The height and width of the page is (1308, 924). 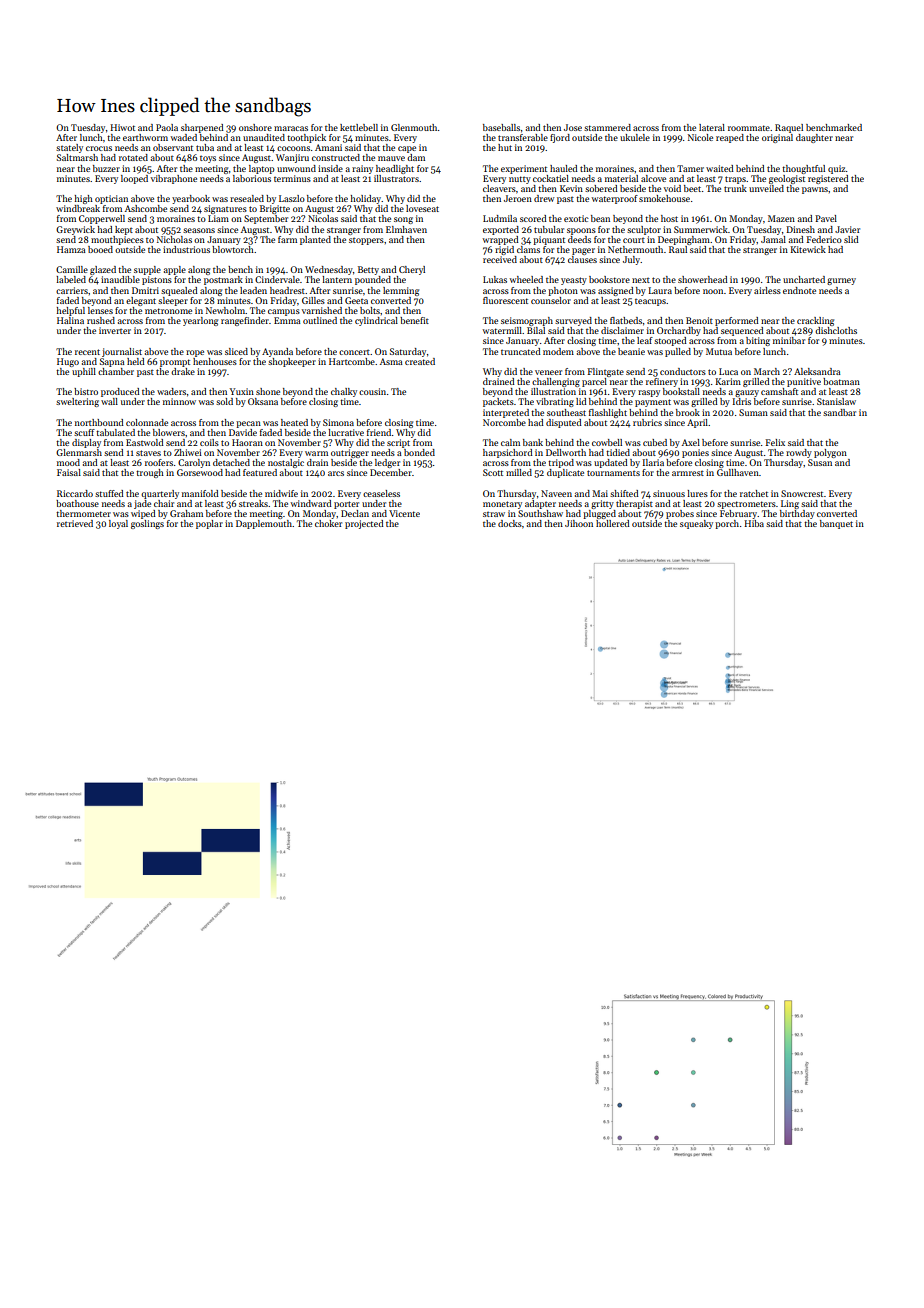 I want to click on recent, so click(x=87, y=352).
